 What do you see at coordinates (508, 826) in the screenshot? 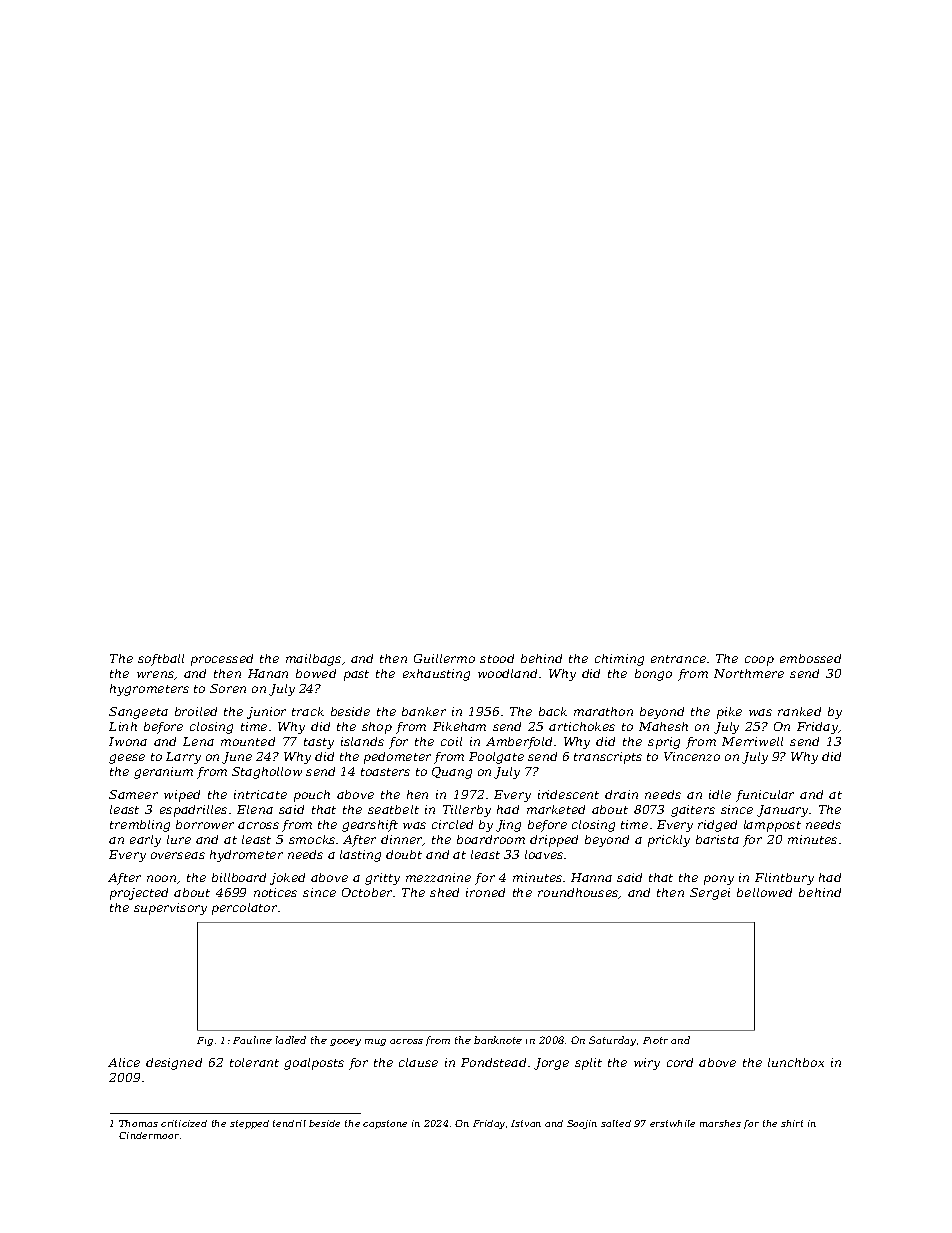
I see `Jing` at bounding box center [508, 826].
